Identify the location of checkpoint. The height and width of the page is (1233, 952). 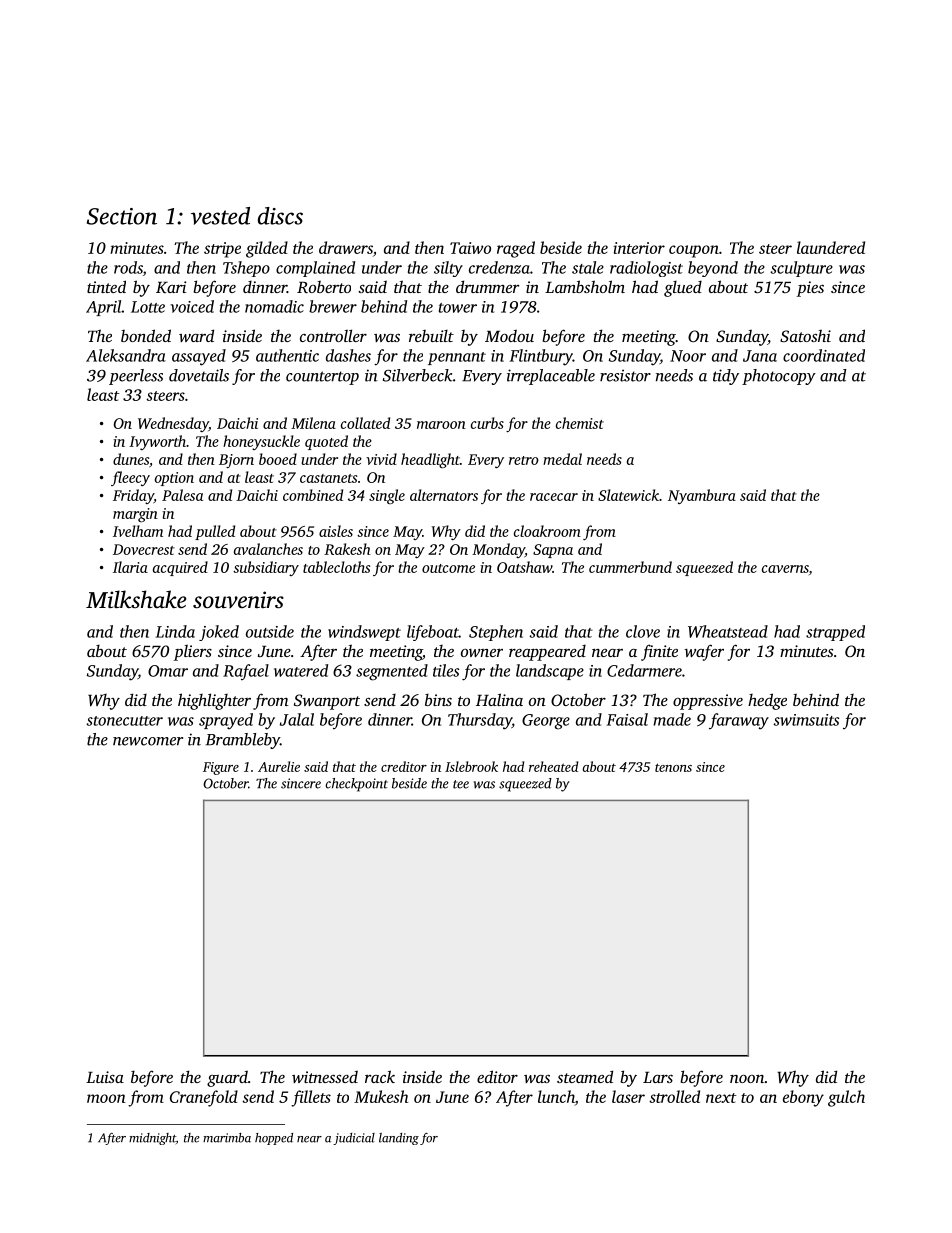
(356, 785).
